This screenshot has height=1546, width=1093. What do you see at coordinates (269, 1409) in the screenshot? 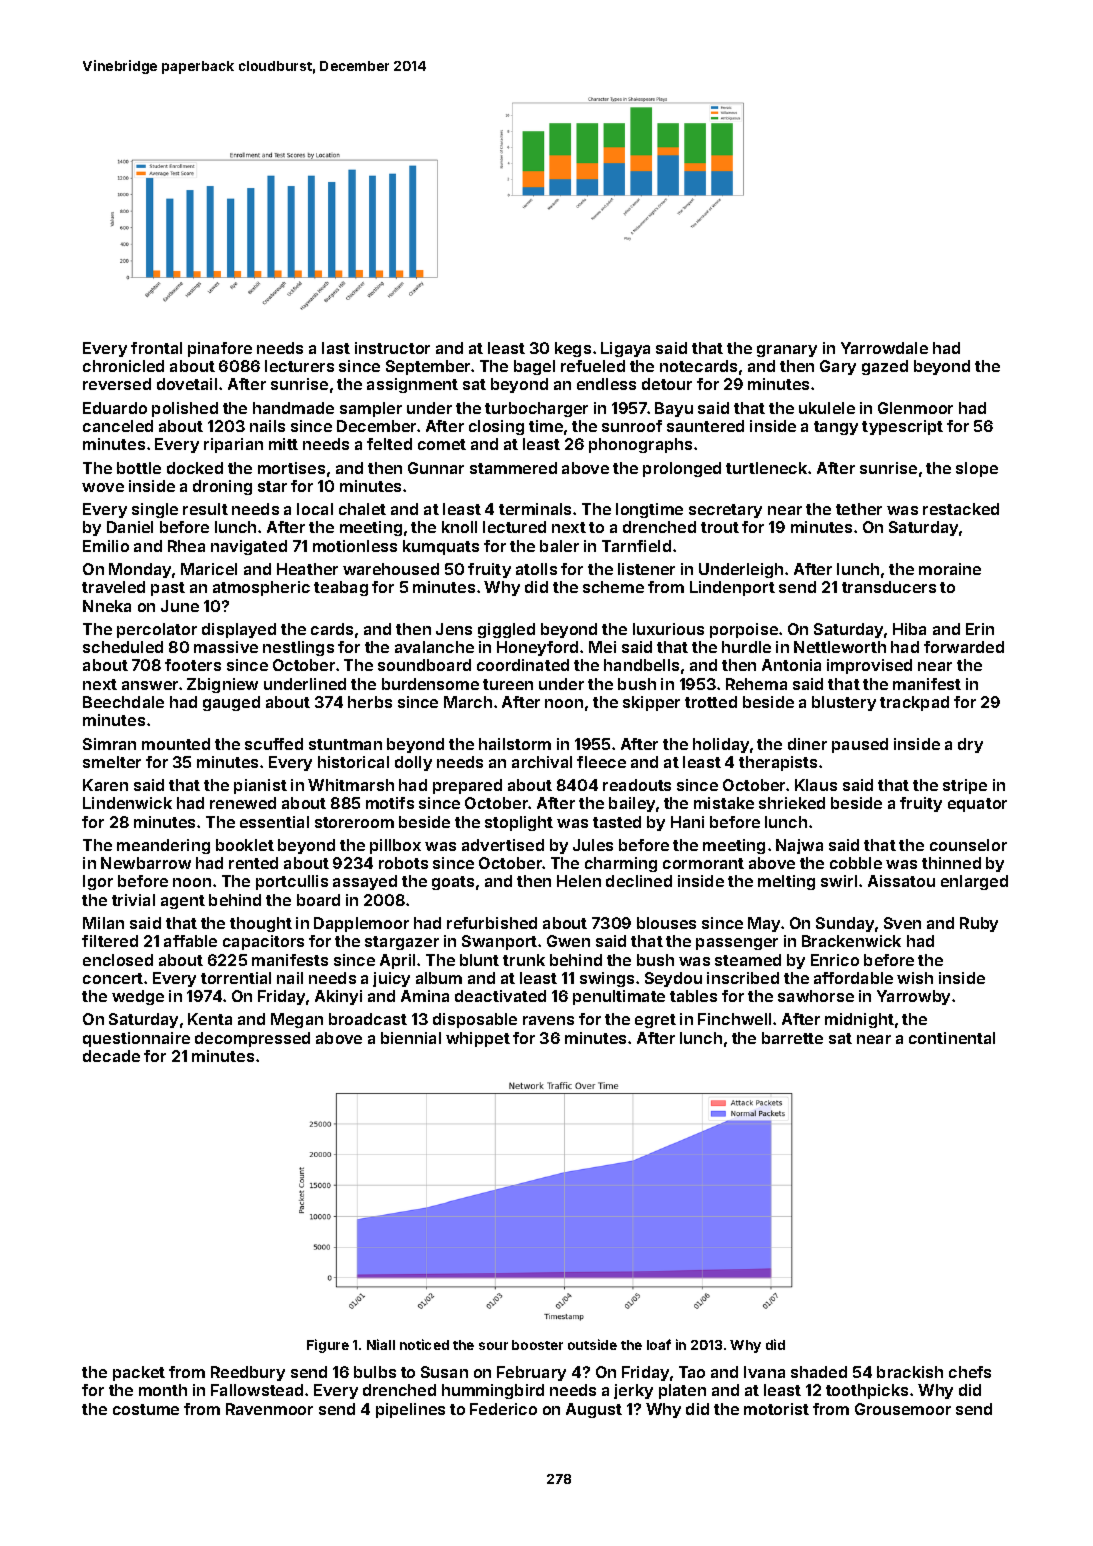
I see `Ravenmoor` at bounding box center [269, 1409].
